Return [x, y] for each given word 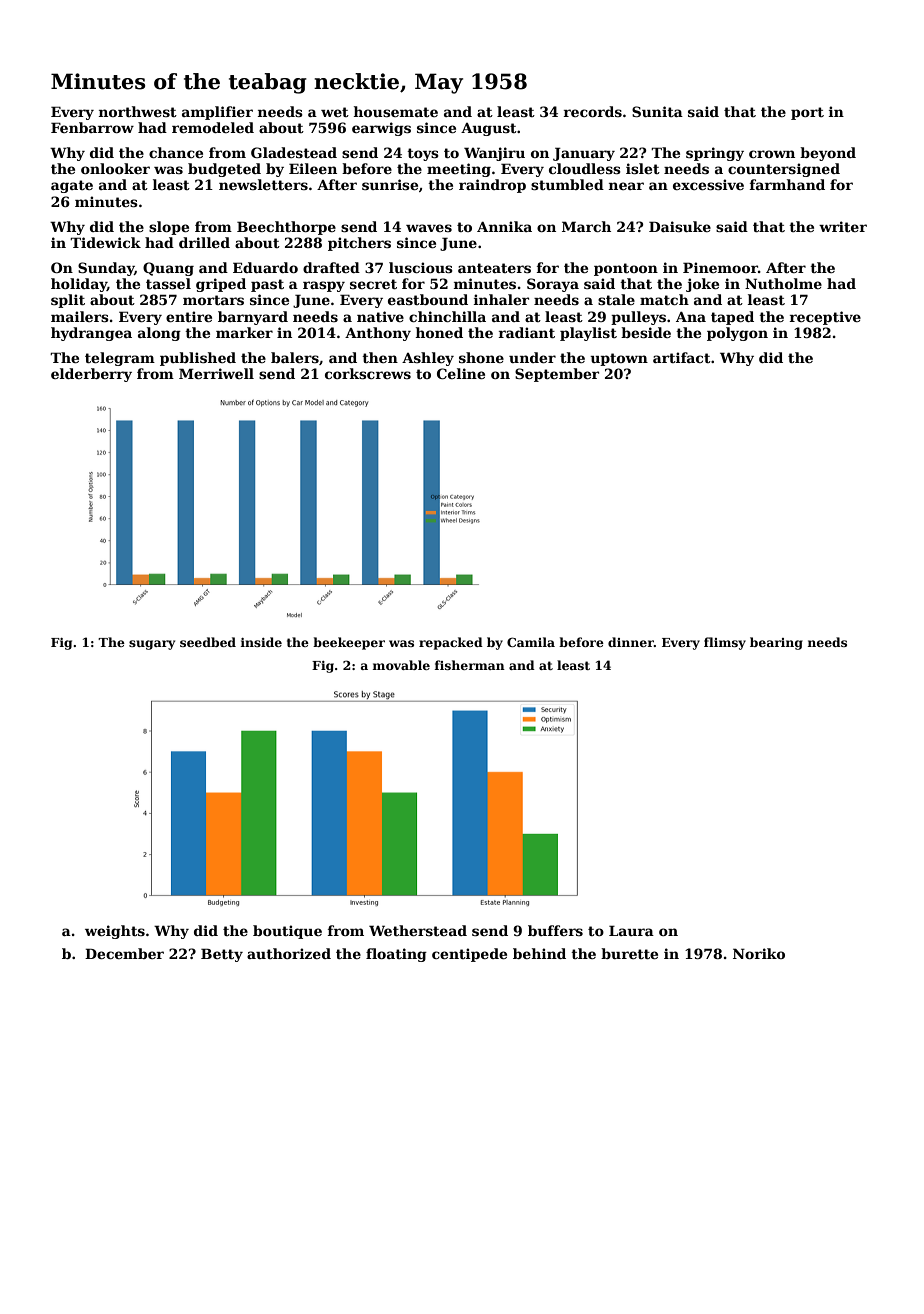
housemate [395, 111]
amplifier [217, 113]
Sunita [657, 111]
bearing [776, 643]
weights [115, 932]
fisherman [470, 665]
